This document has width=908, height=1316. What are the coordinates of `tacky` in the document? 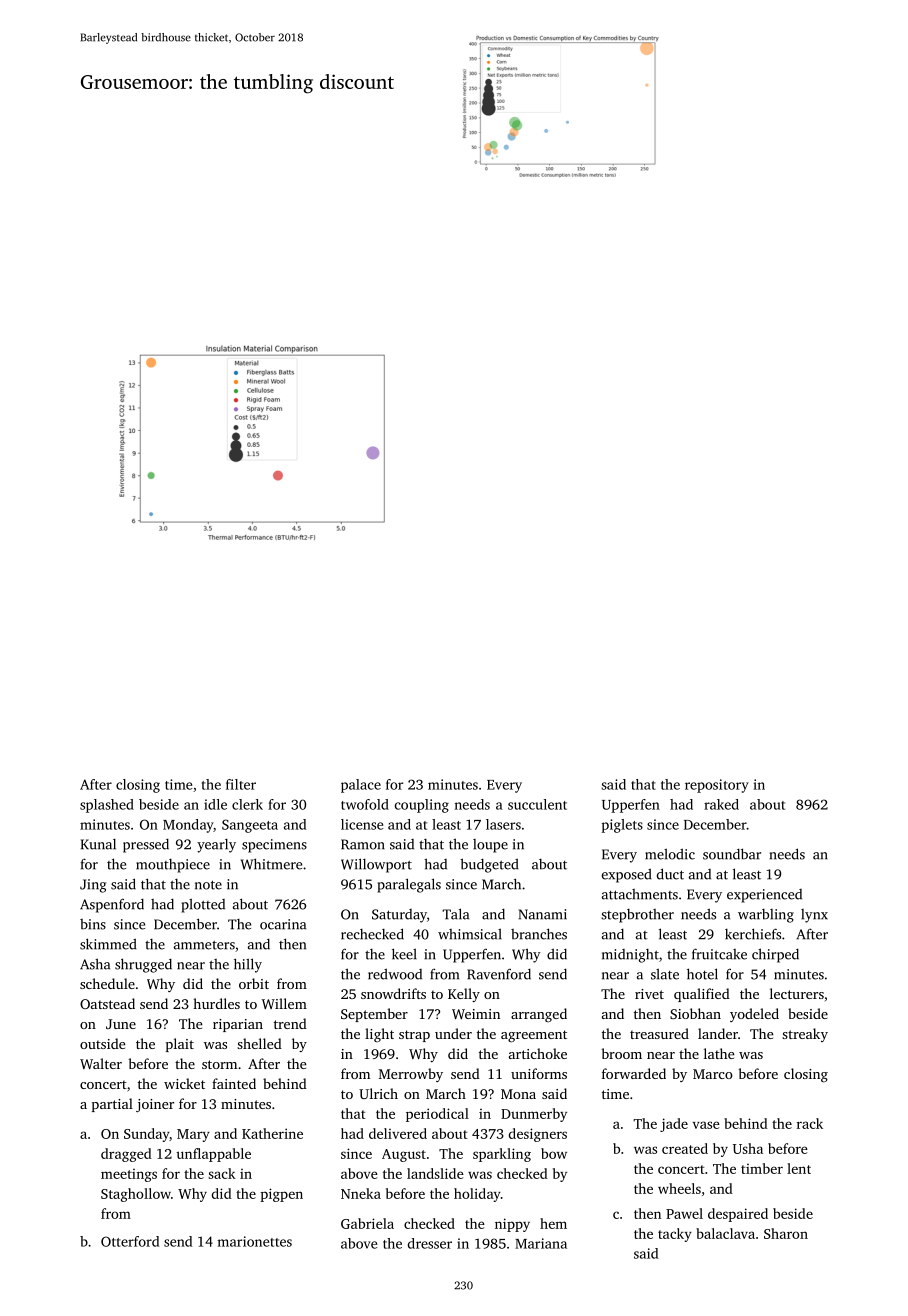 It's located at (675, 1235).
